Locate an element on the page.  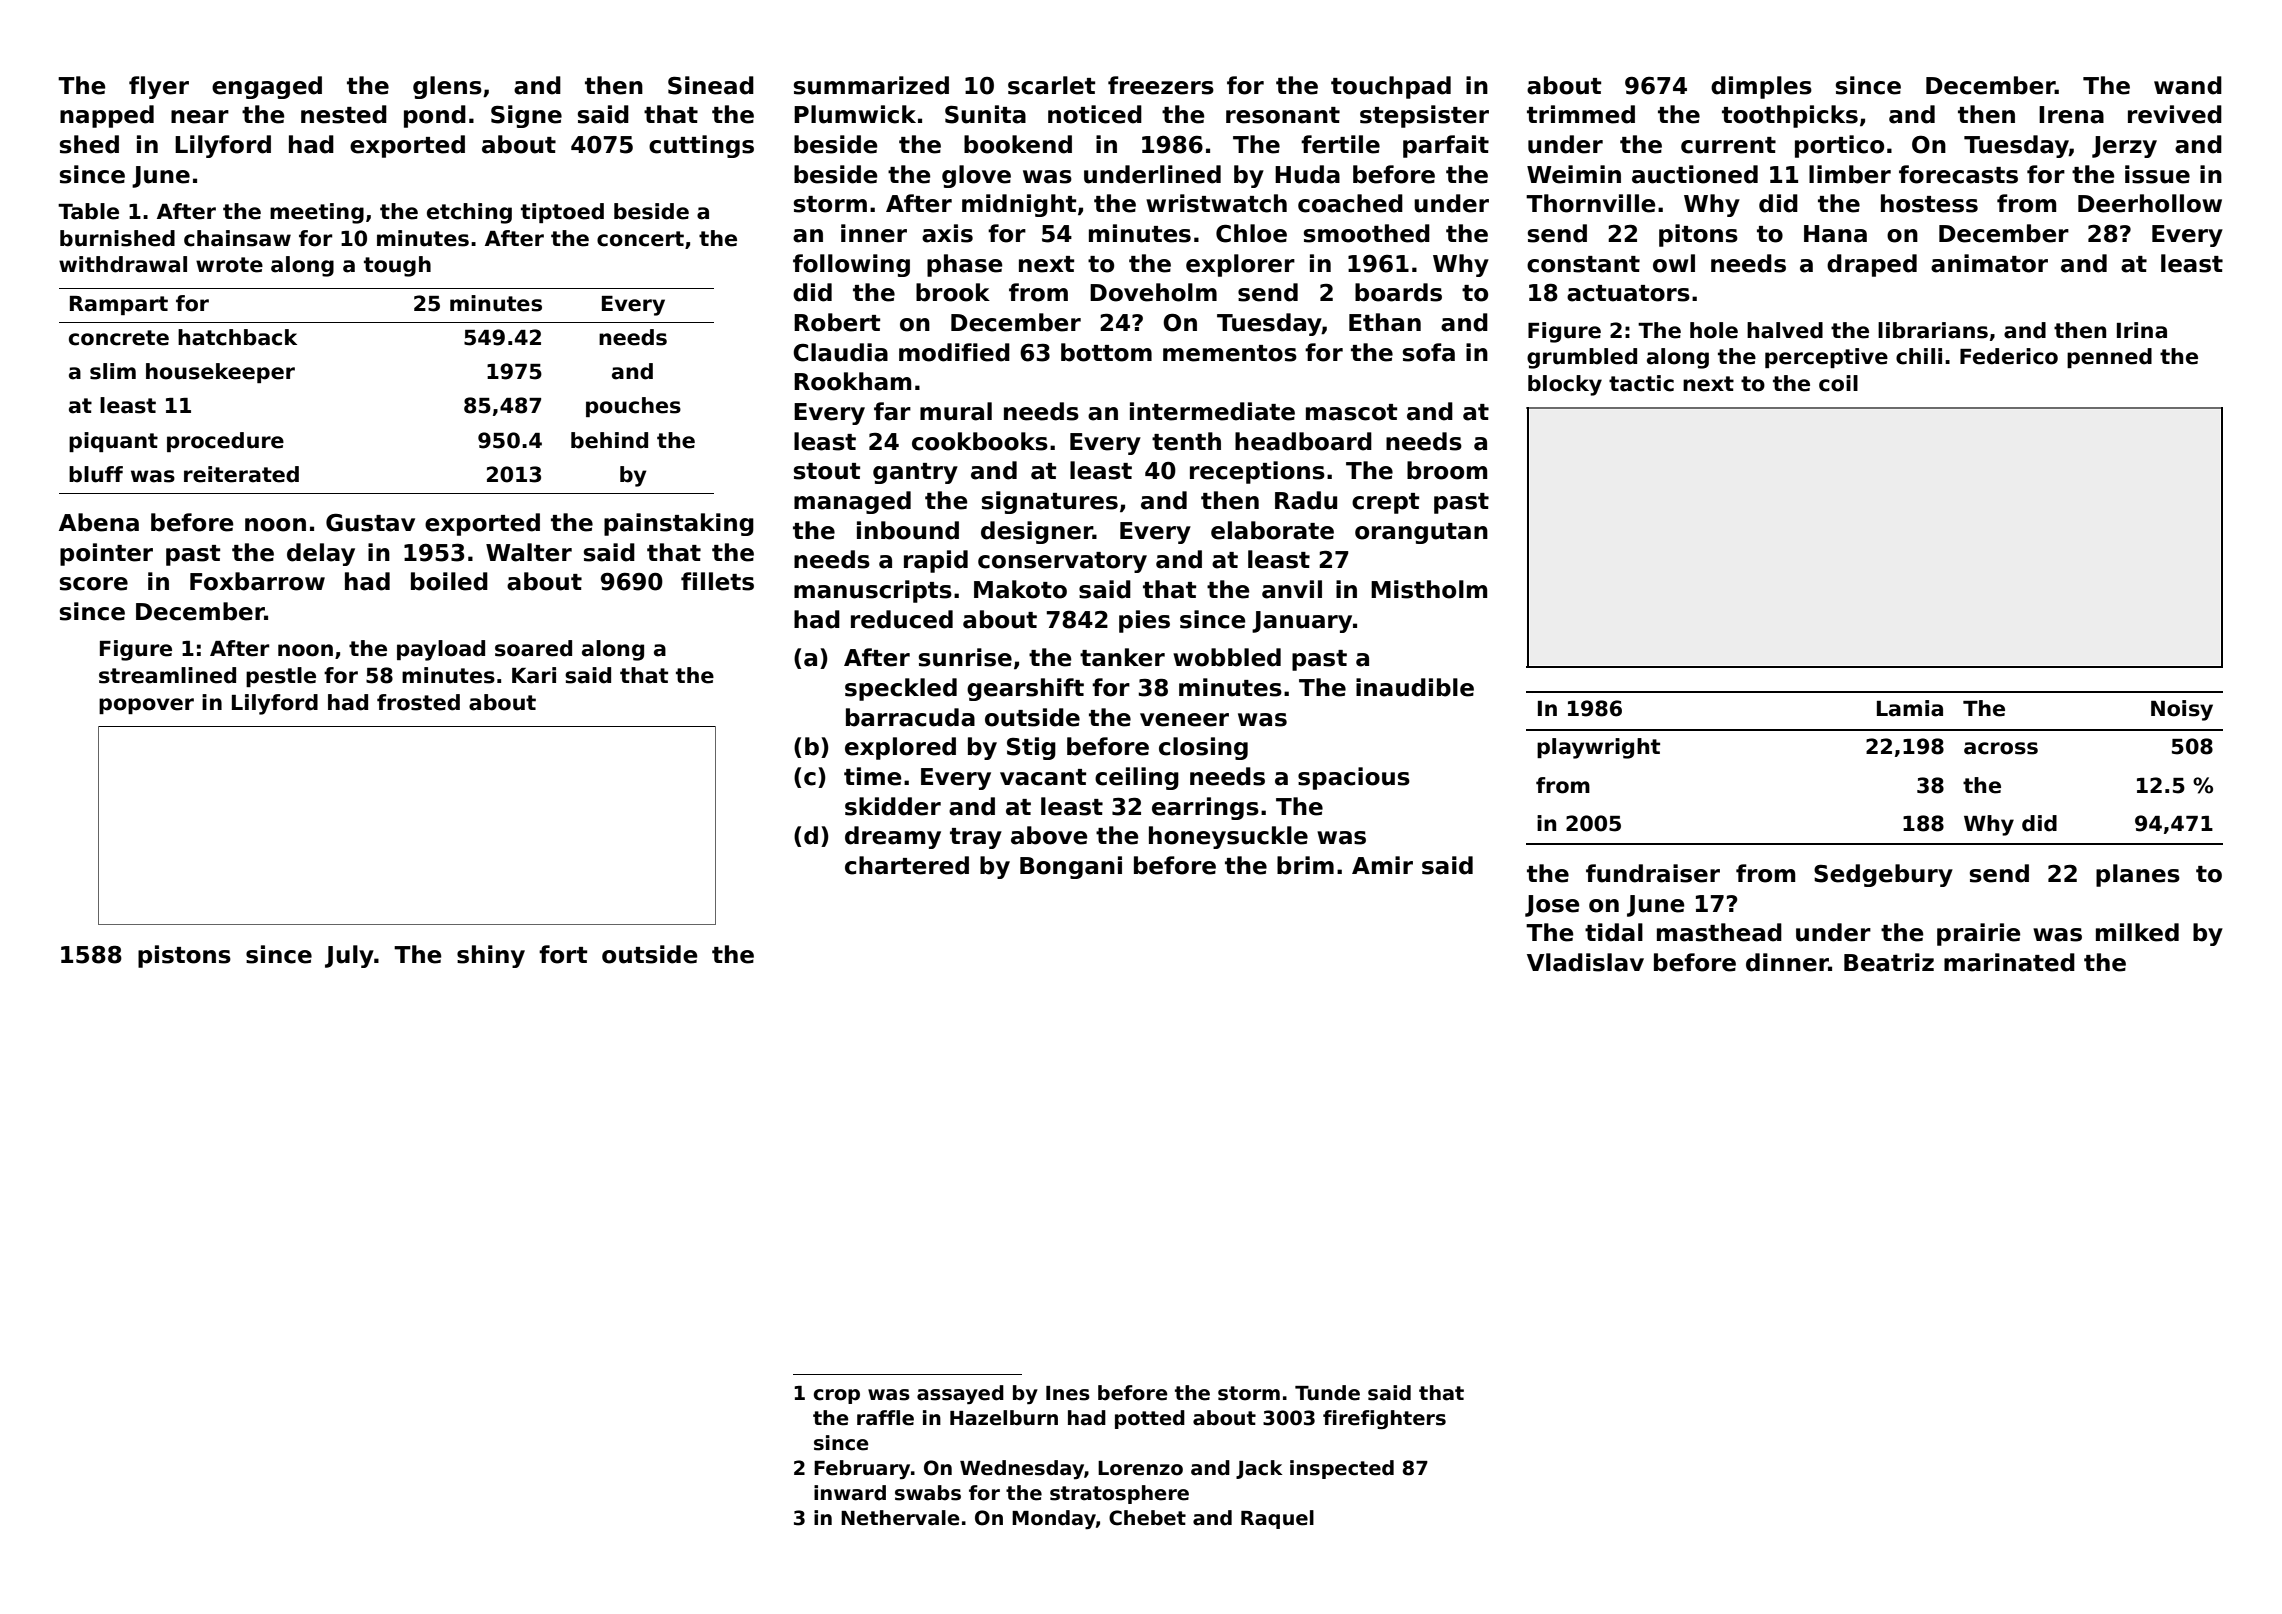
inspected is located at coordinates (1342, 1469).
